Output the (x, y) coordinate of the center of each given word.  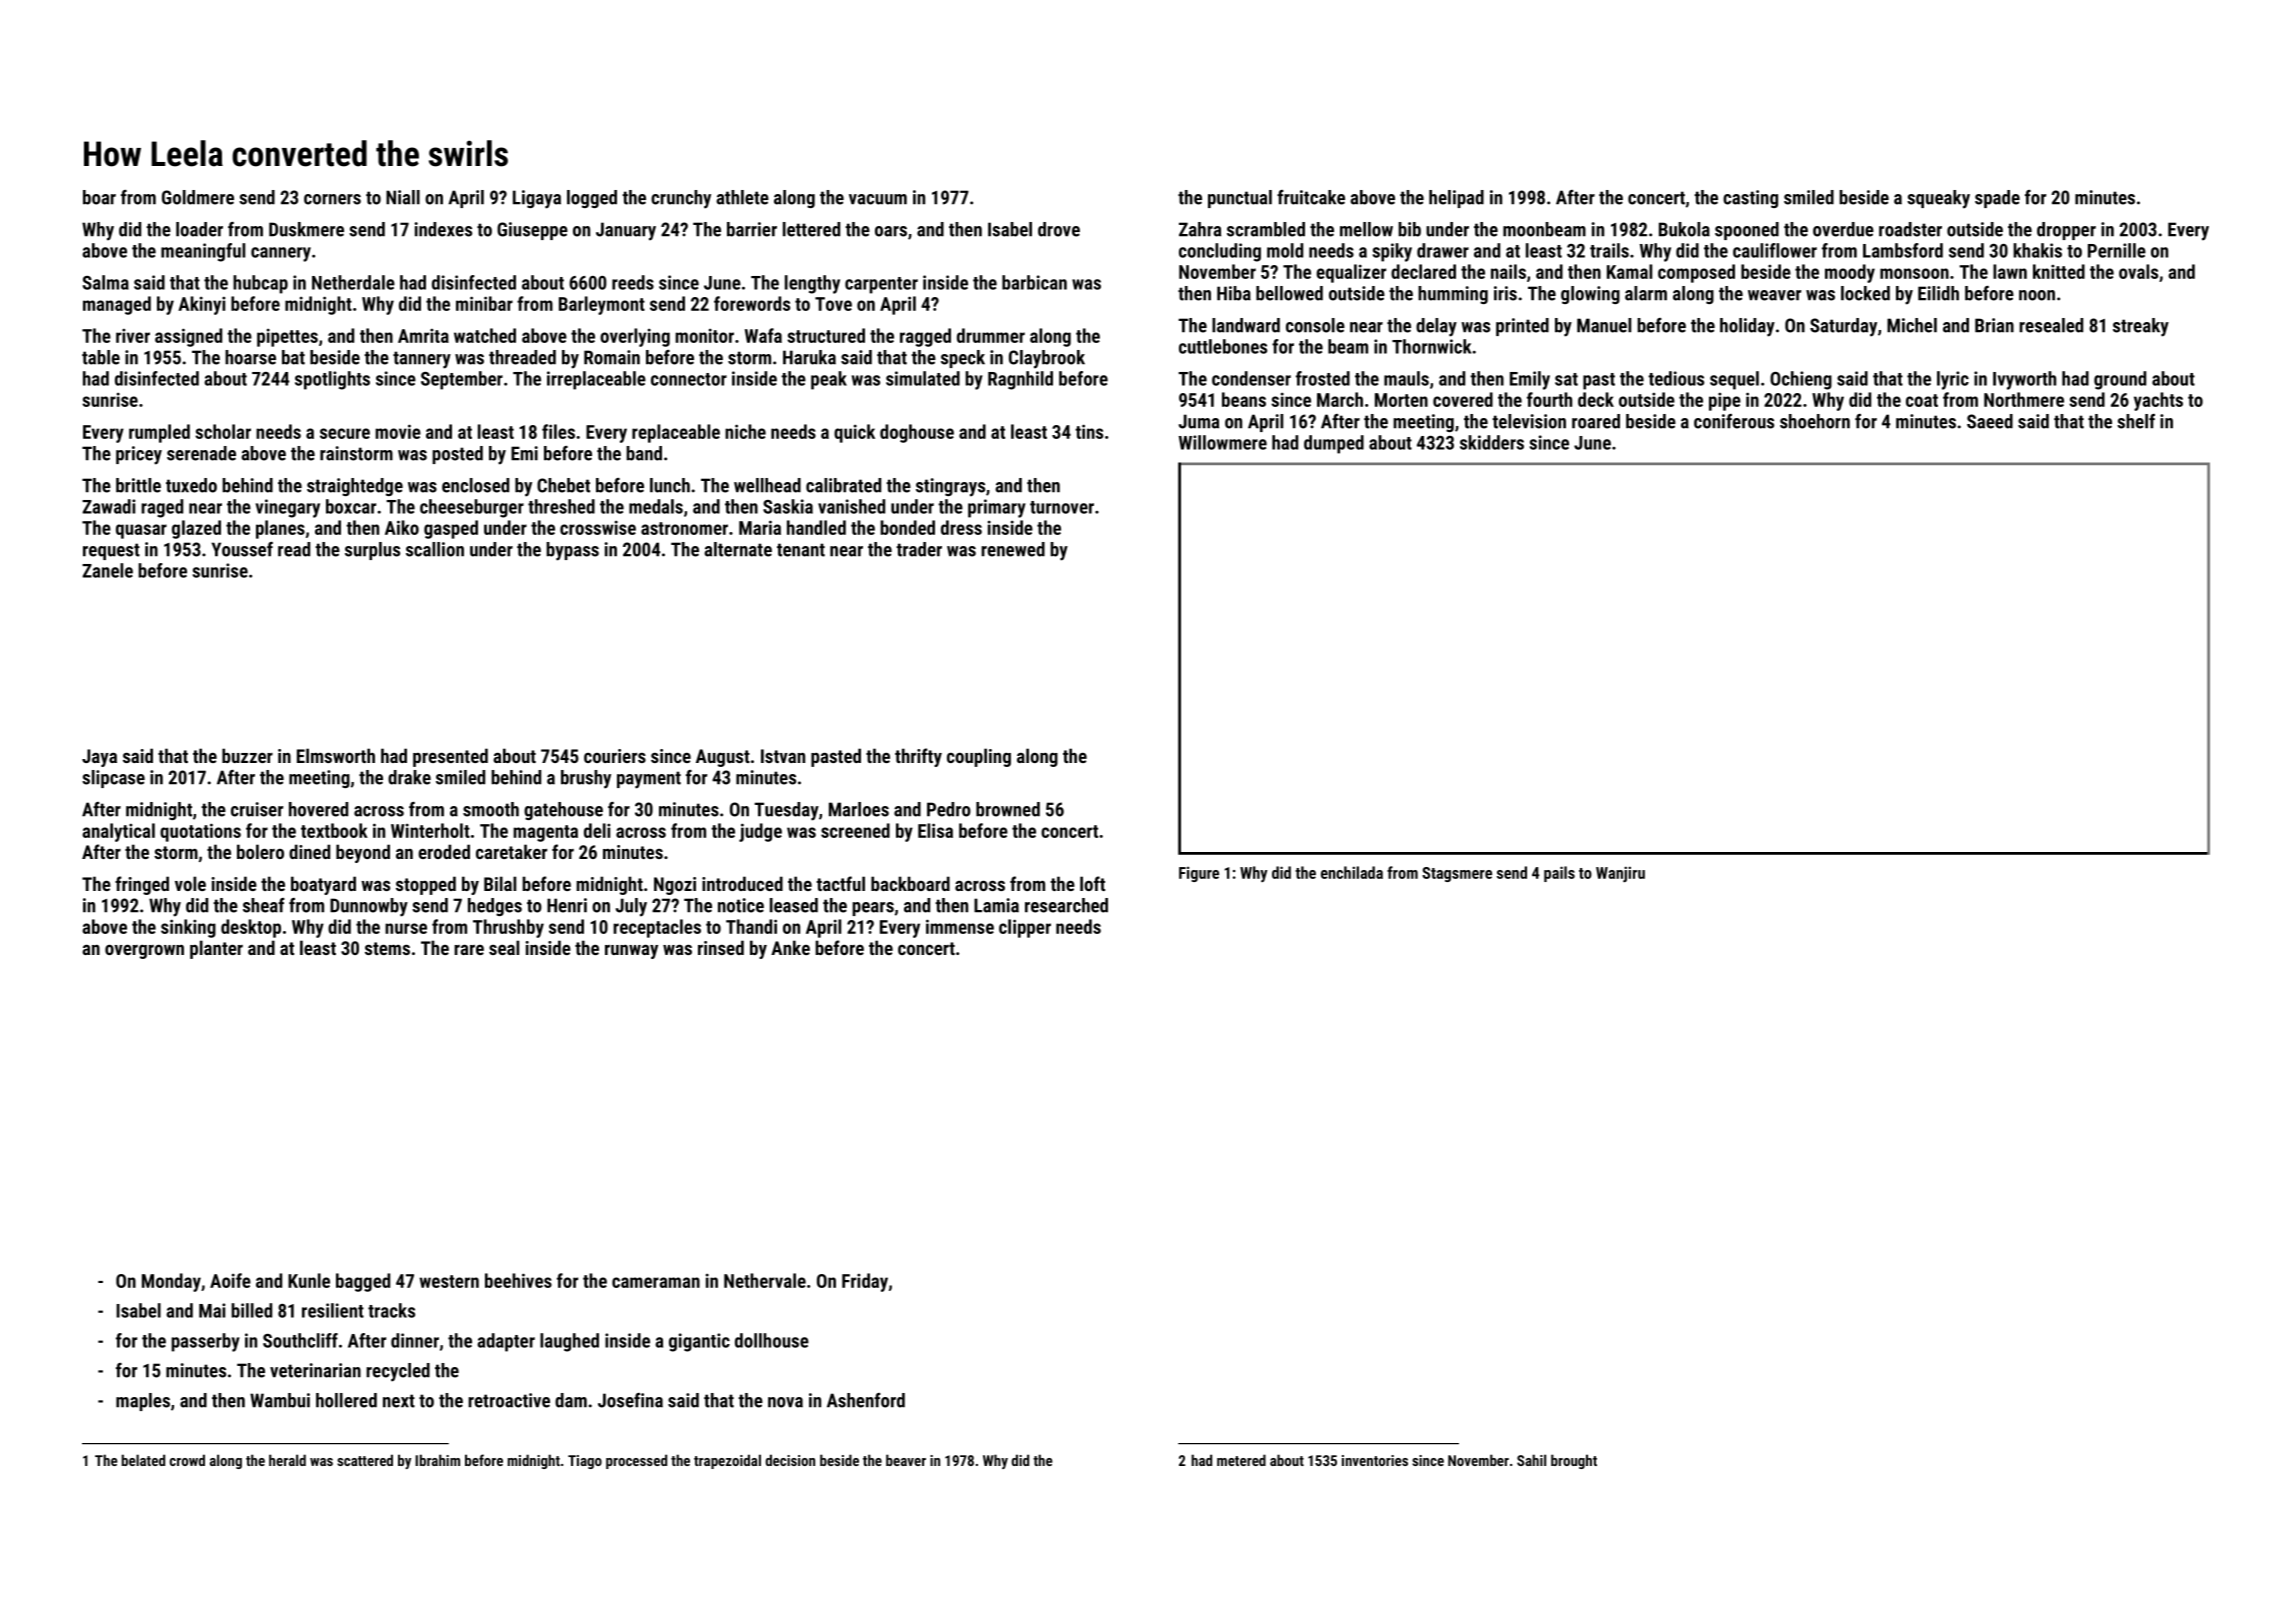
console (1315, 325)
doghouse (917, 433)
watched (485, 335)
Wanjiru (1620, 874)
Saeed (1990, 421)
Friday (865, 1282)
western (449, 1281)
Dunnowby (369, 907)
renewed (1013, 549)
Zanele (107, 570)
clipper (1025, 928)
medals (656, 506)
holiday (1747, 327)
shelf (2136, 421)
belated (143, 1460)
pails (1559, 874)
